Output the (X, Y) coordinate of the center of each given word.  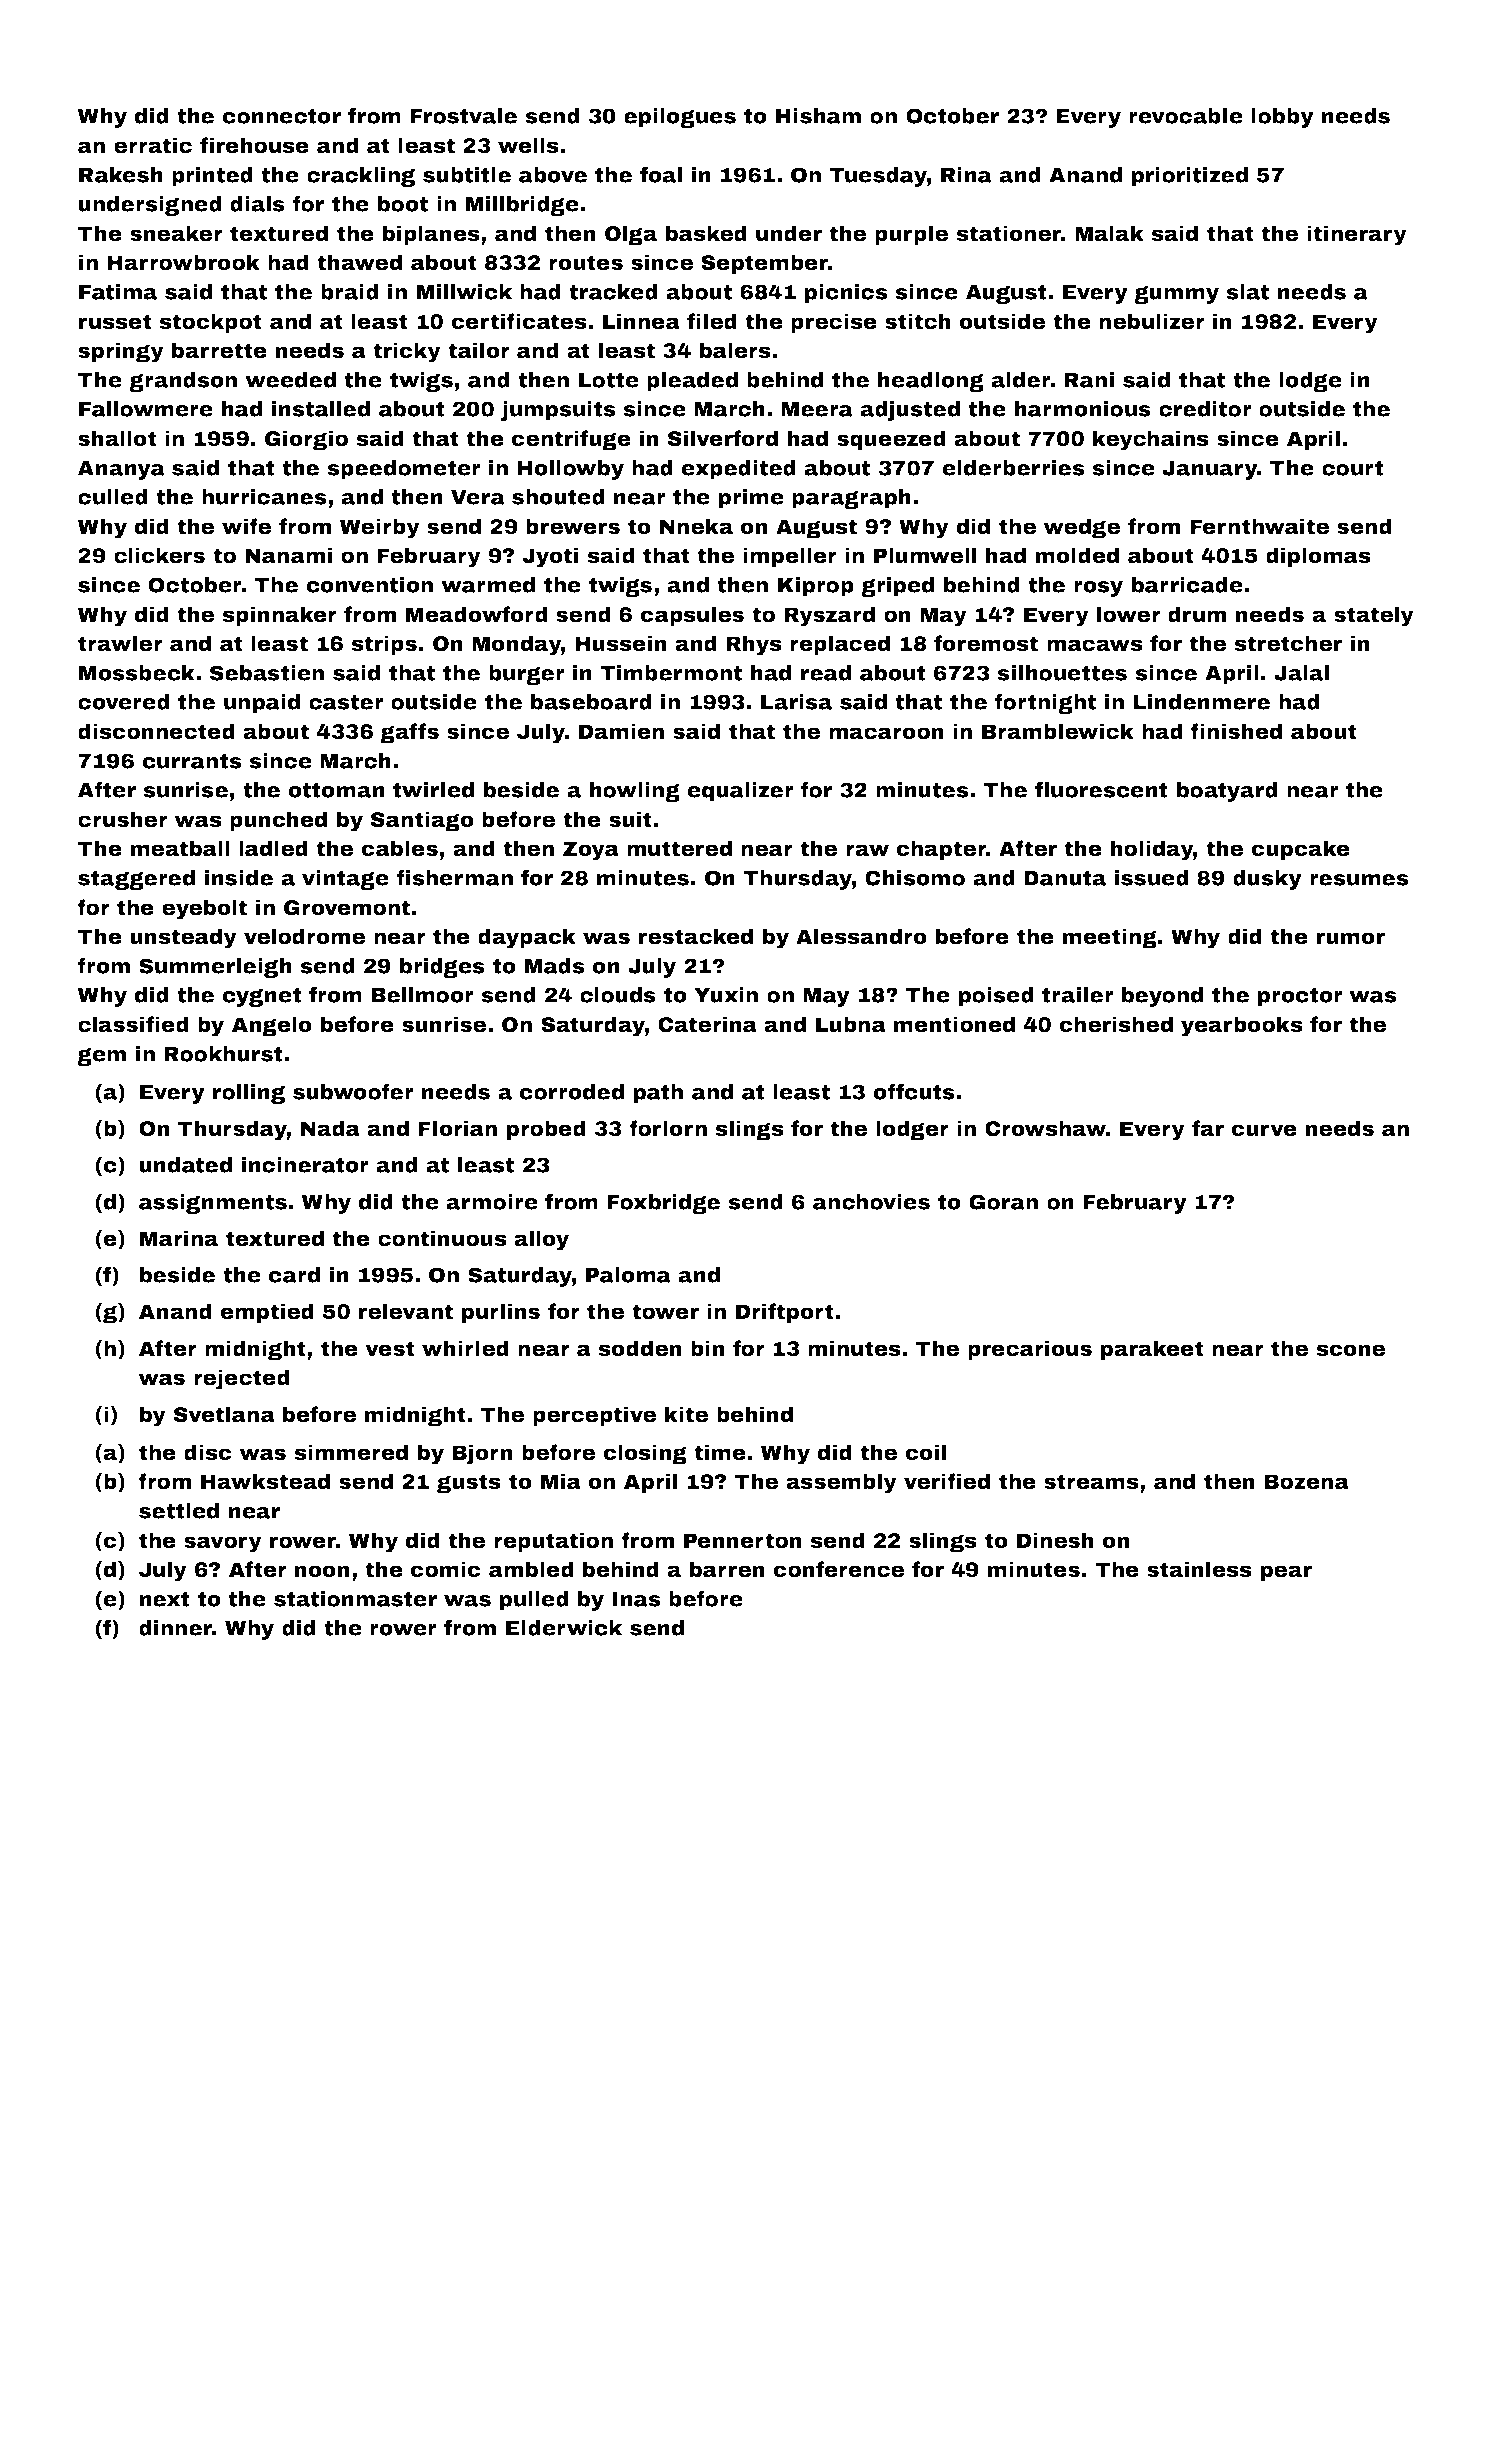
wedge (1081, 528)
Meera (817, 409)
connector (282, 116)
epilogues (680, 118)
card (294, 1275)
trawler (120, 643)
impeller (790, 557)
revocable (1186, 116)
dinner (175, 1628)
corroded (572, 1092)
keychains (1151, 440)
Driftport (785, 1313)
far (1208, 1128)
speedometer (404, 470)
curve (1264, 1130)
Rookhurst (223, 1054)
